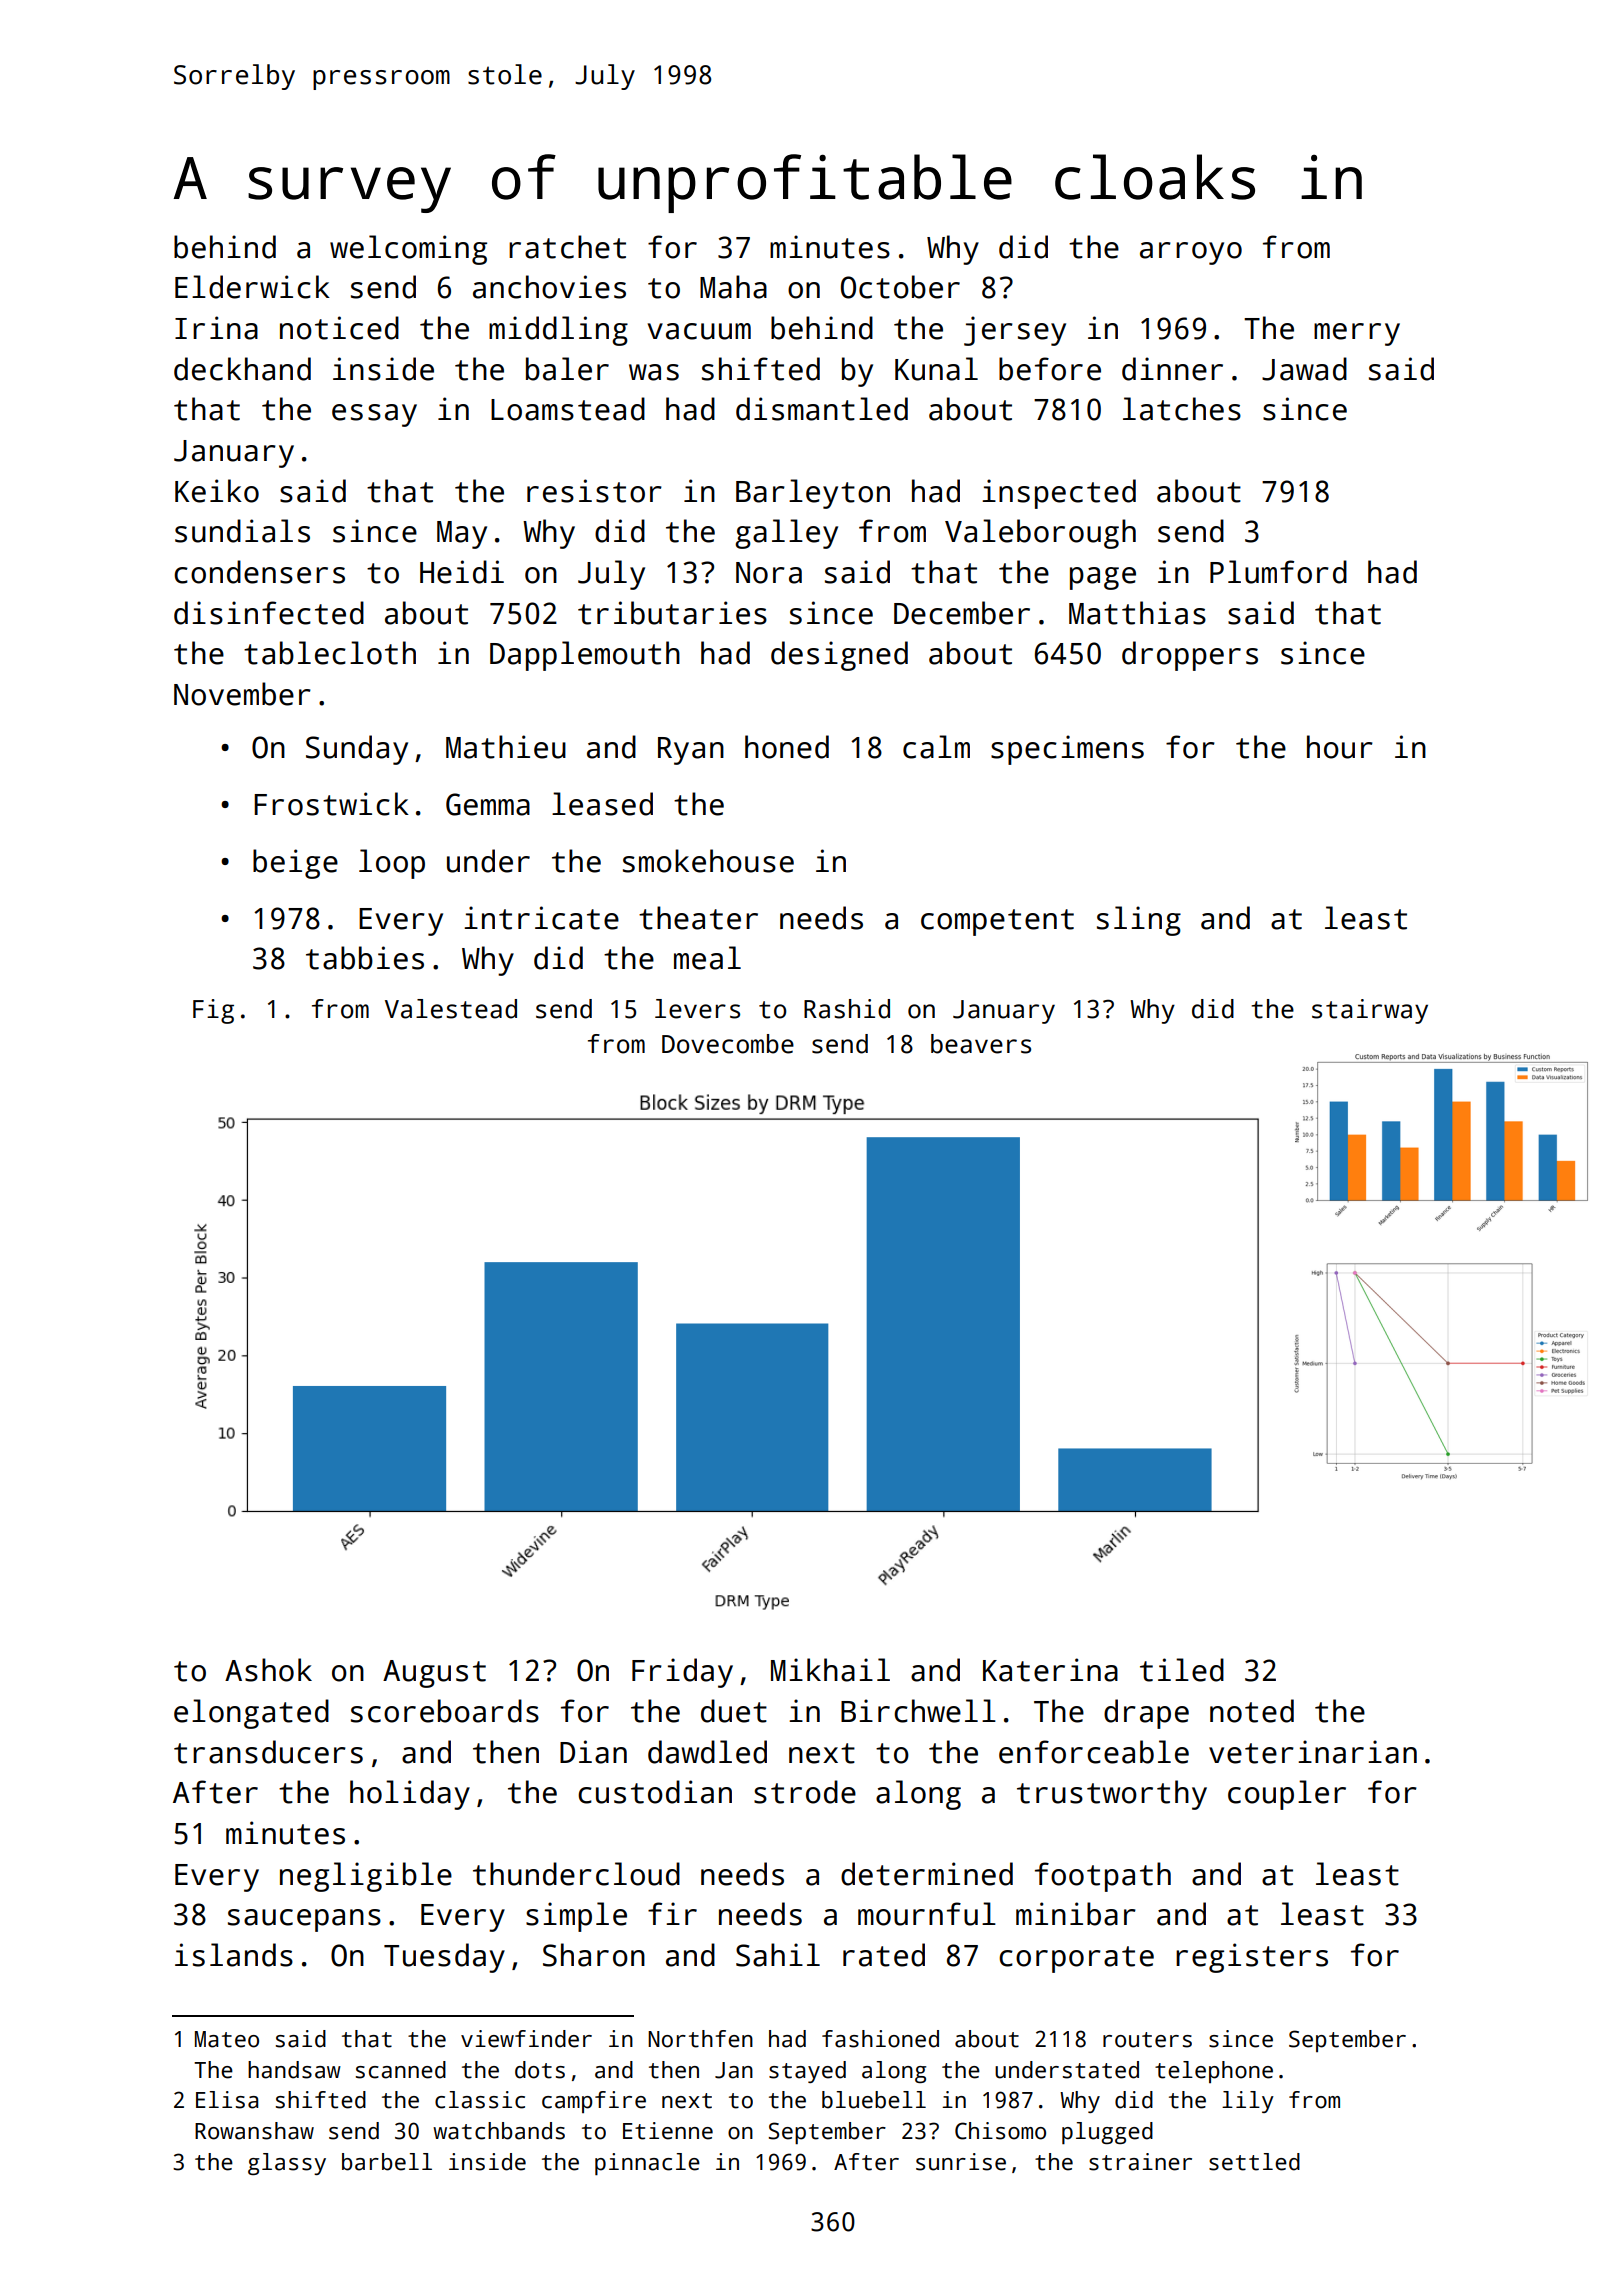 This screenshot has width=1620, height=2292. Describe the element at coordinates (807, 2072) in the screenshot. I see `stayed` at that location.
